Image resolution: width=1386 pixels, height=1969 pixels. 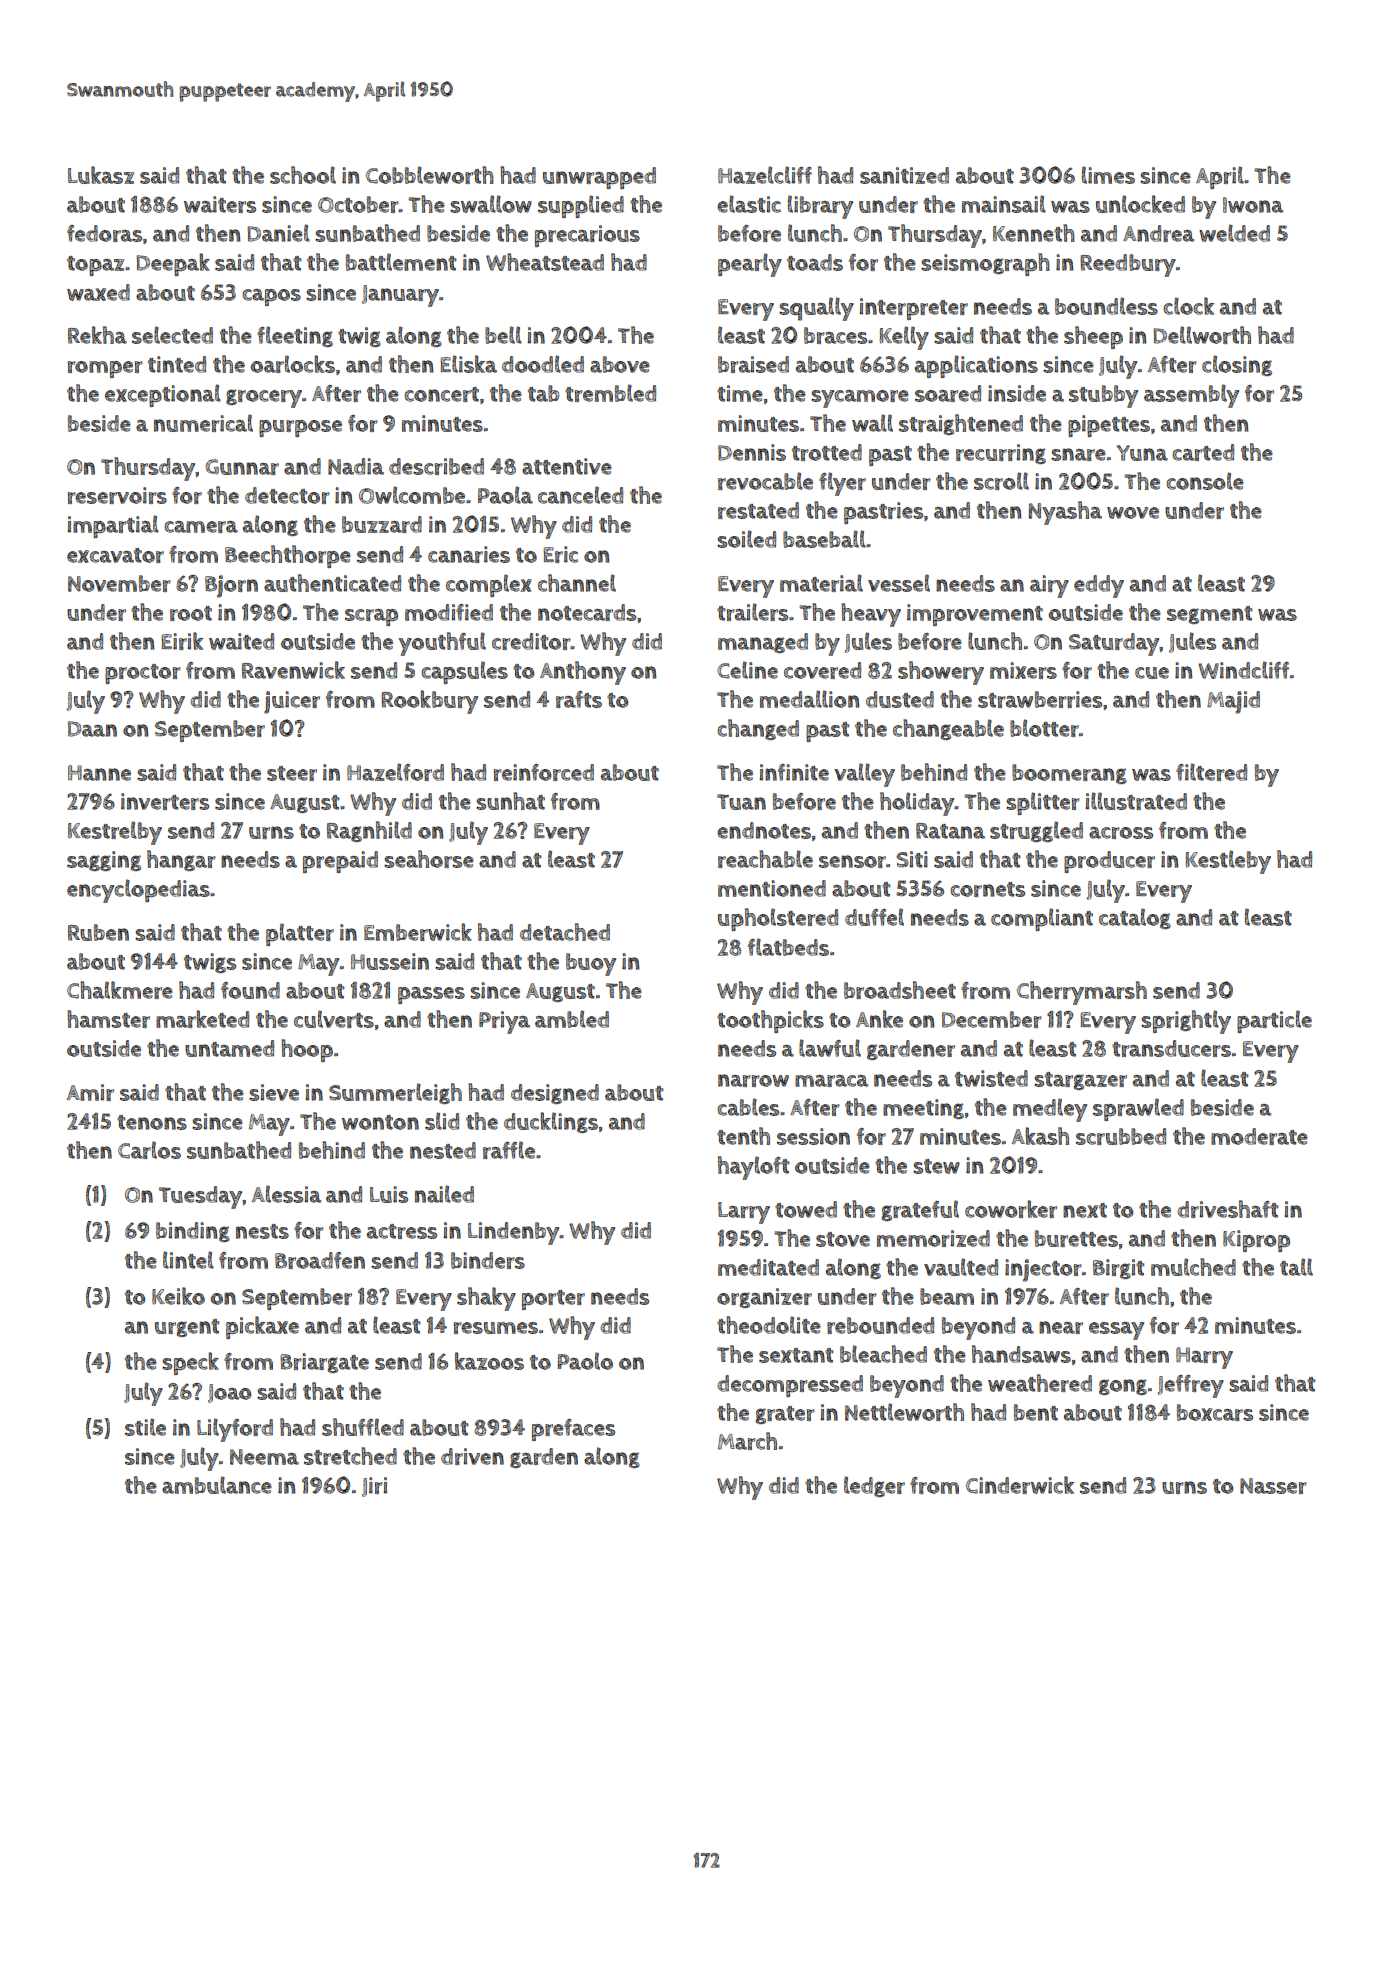 What do you see at coordinates (904, 175) in the screenshot?
I see `sanitized` at bounding box center [904, 175].
